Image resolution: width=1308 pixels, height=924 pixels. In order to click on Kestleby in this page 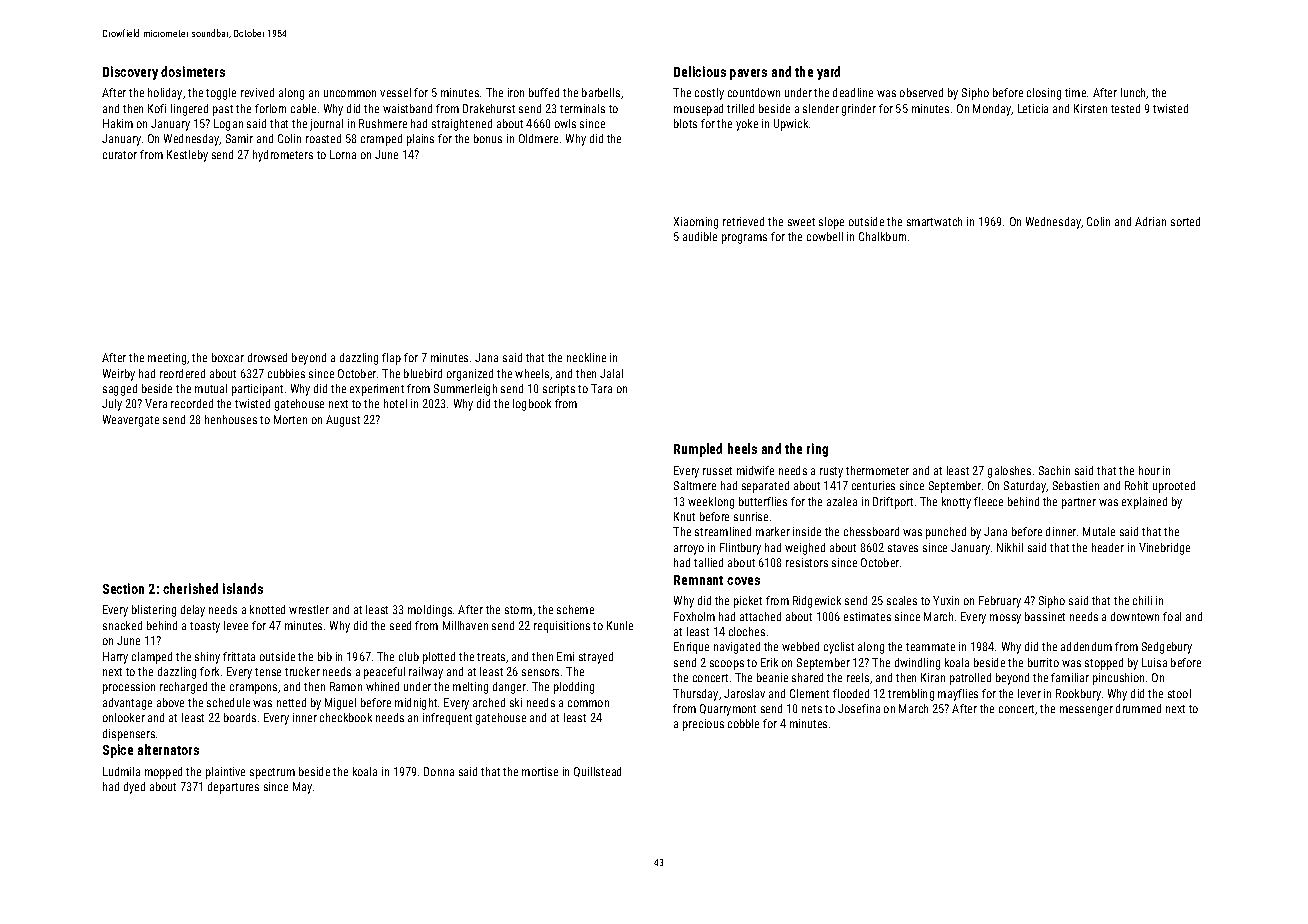, I will do `click(187, 156)`.
